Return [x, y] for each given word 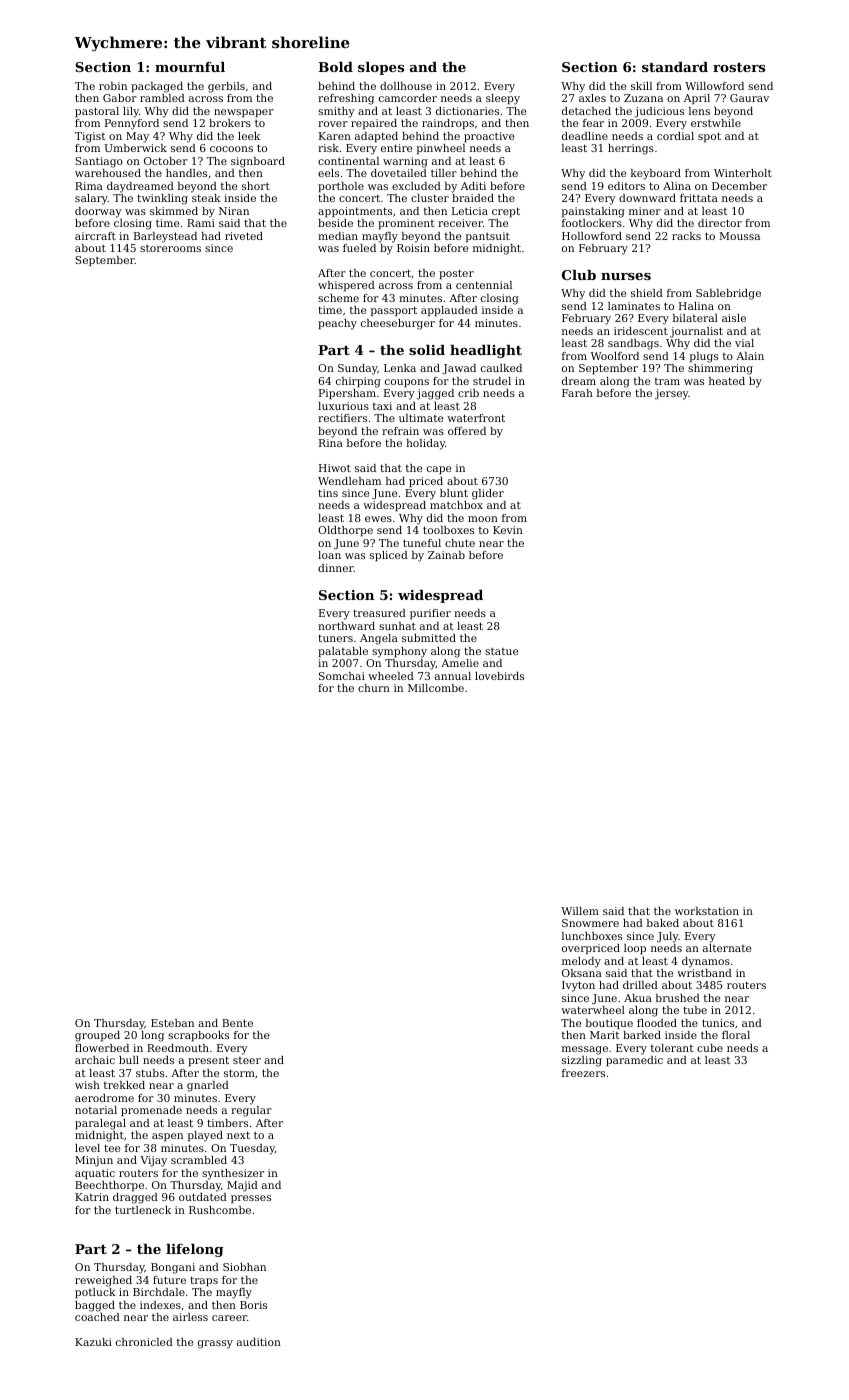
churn [374, 688]
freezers [583, 1073]
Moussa [739, 236]
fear [593, 123]
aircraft [95, 236]
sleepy [503, 99]
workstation [707, 911]
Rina [331, 443]
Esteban [172, 1023]
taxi [382, 406]
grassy [215, 1344]
